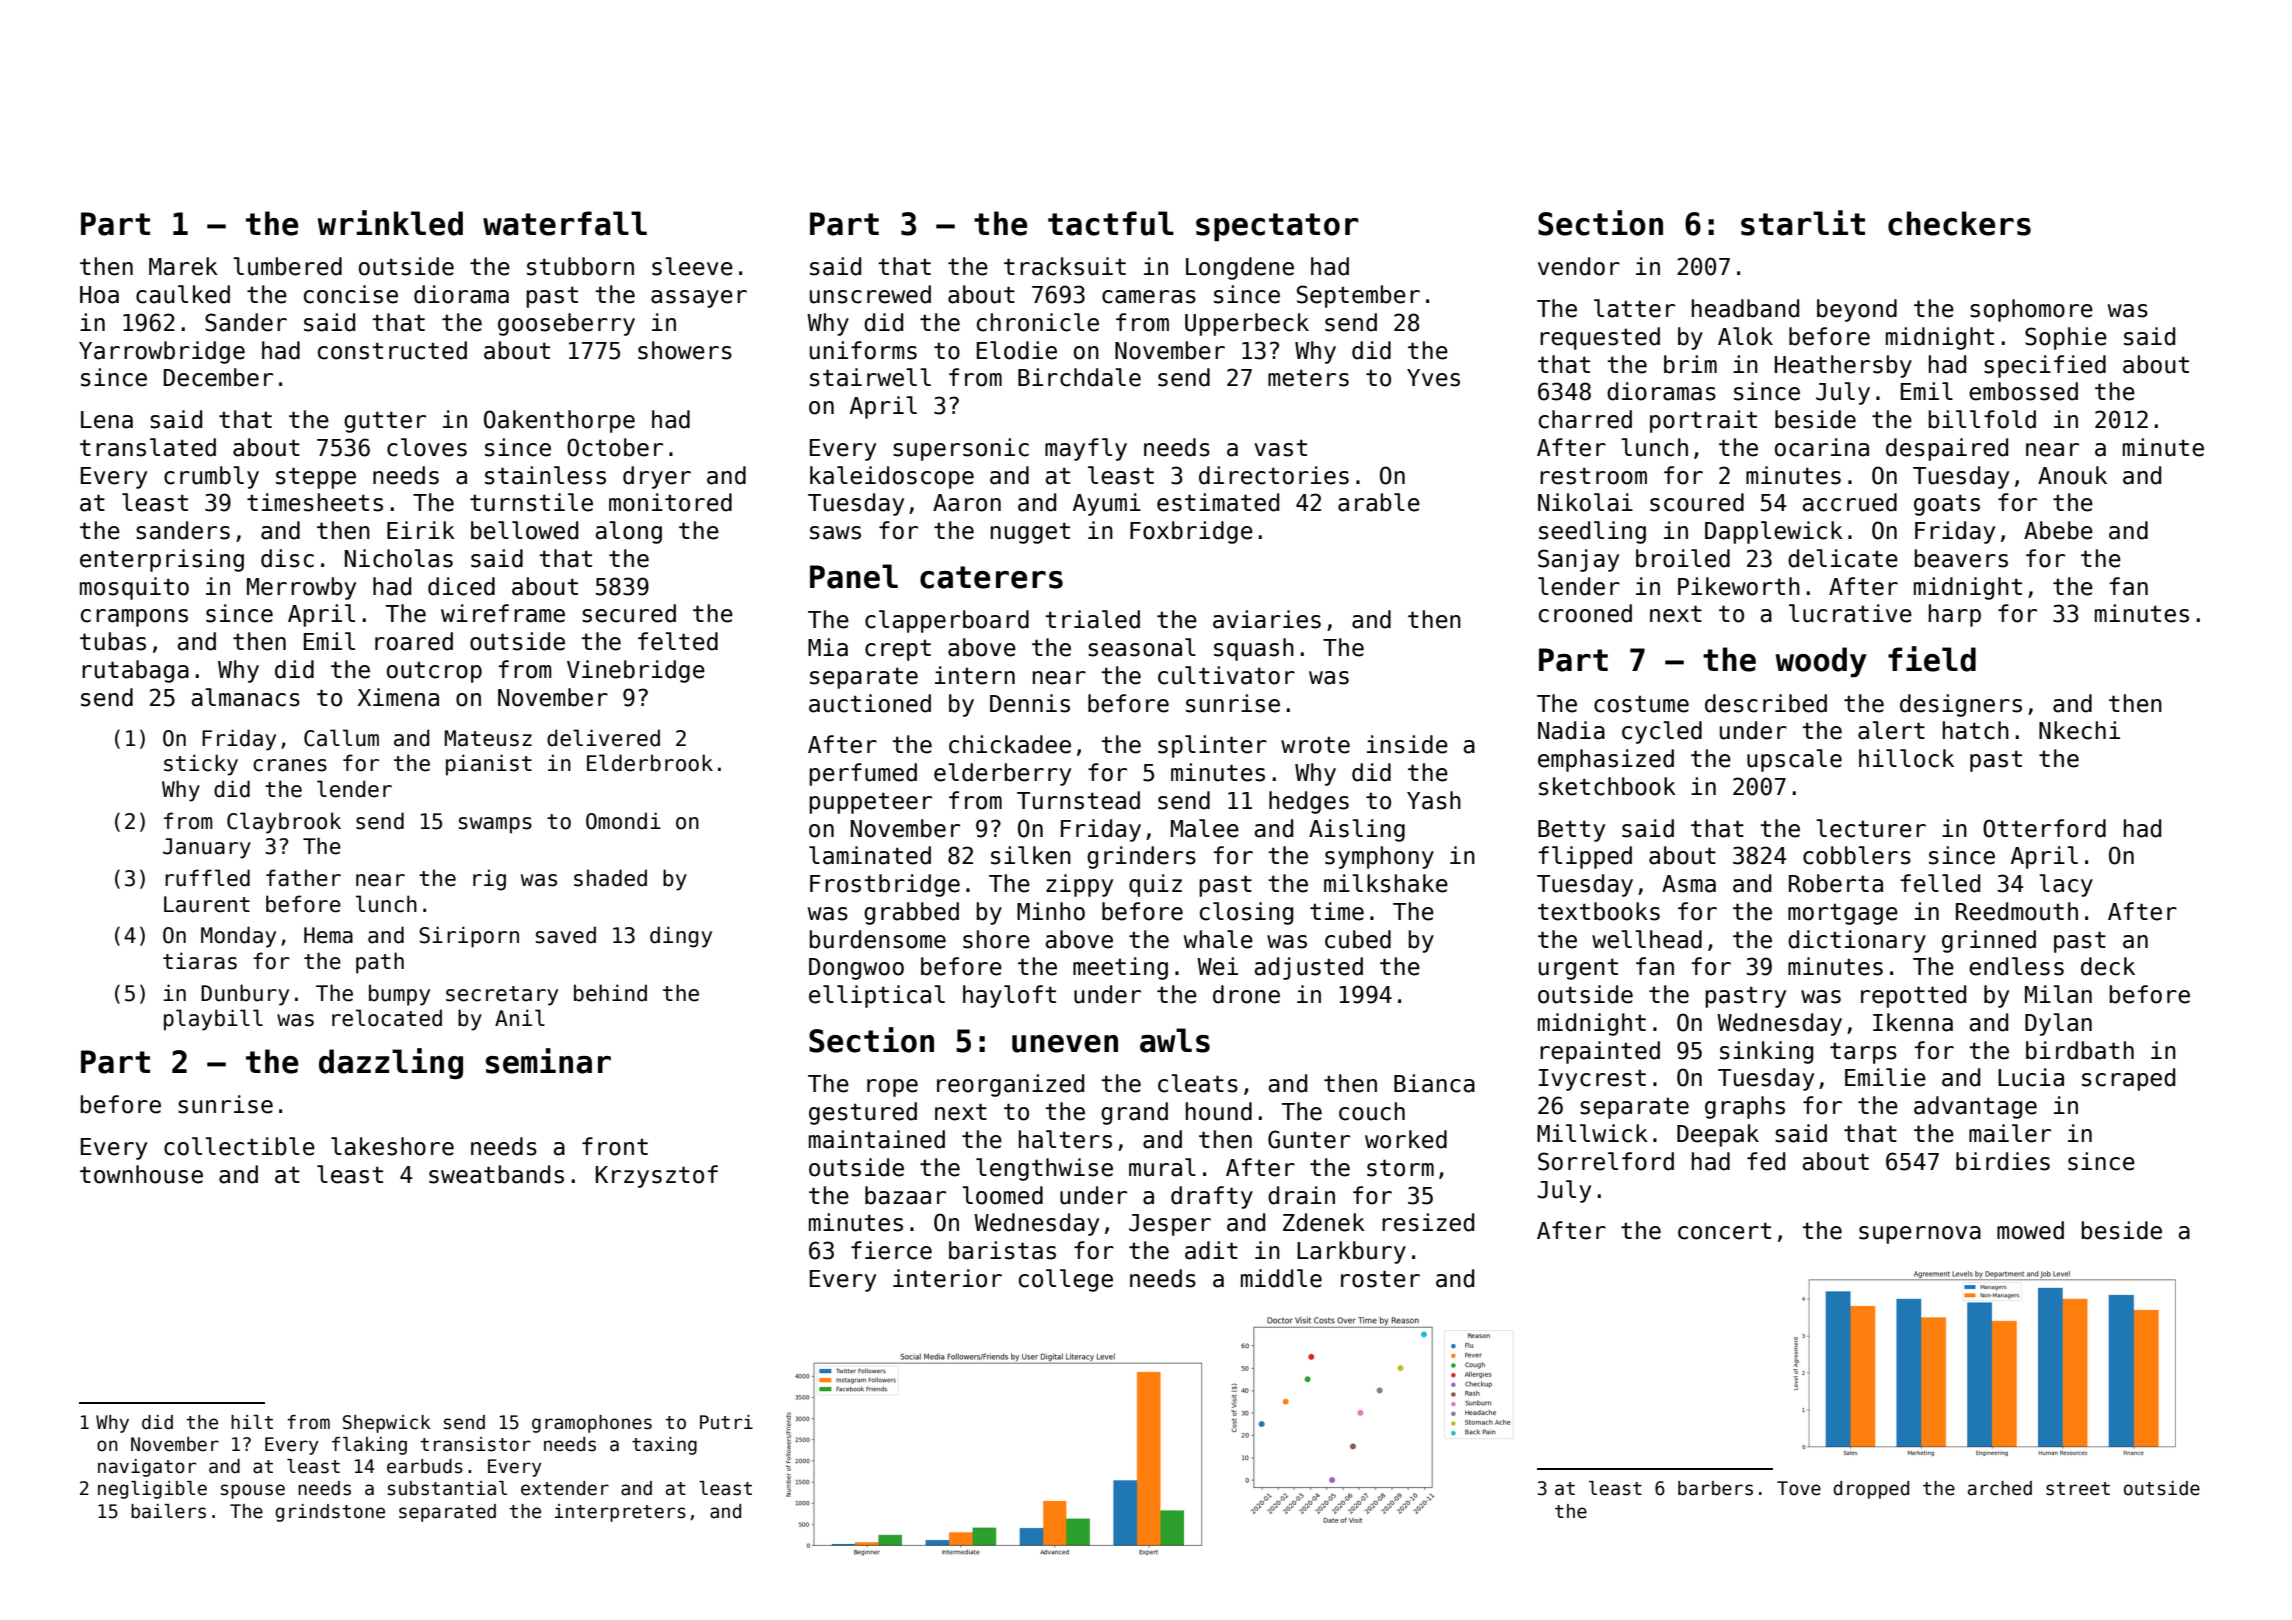 This page has width=2292, height=1620. What do you see at coordinates (207, 878) in the page?
I see `ruffled` at bounding box center [207, 878].
